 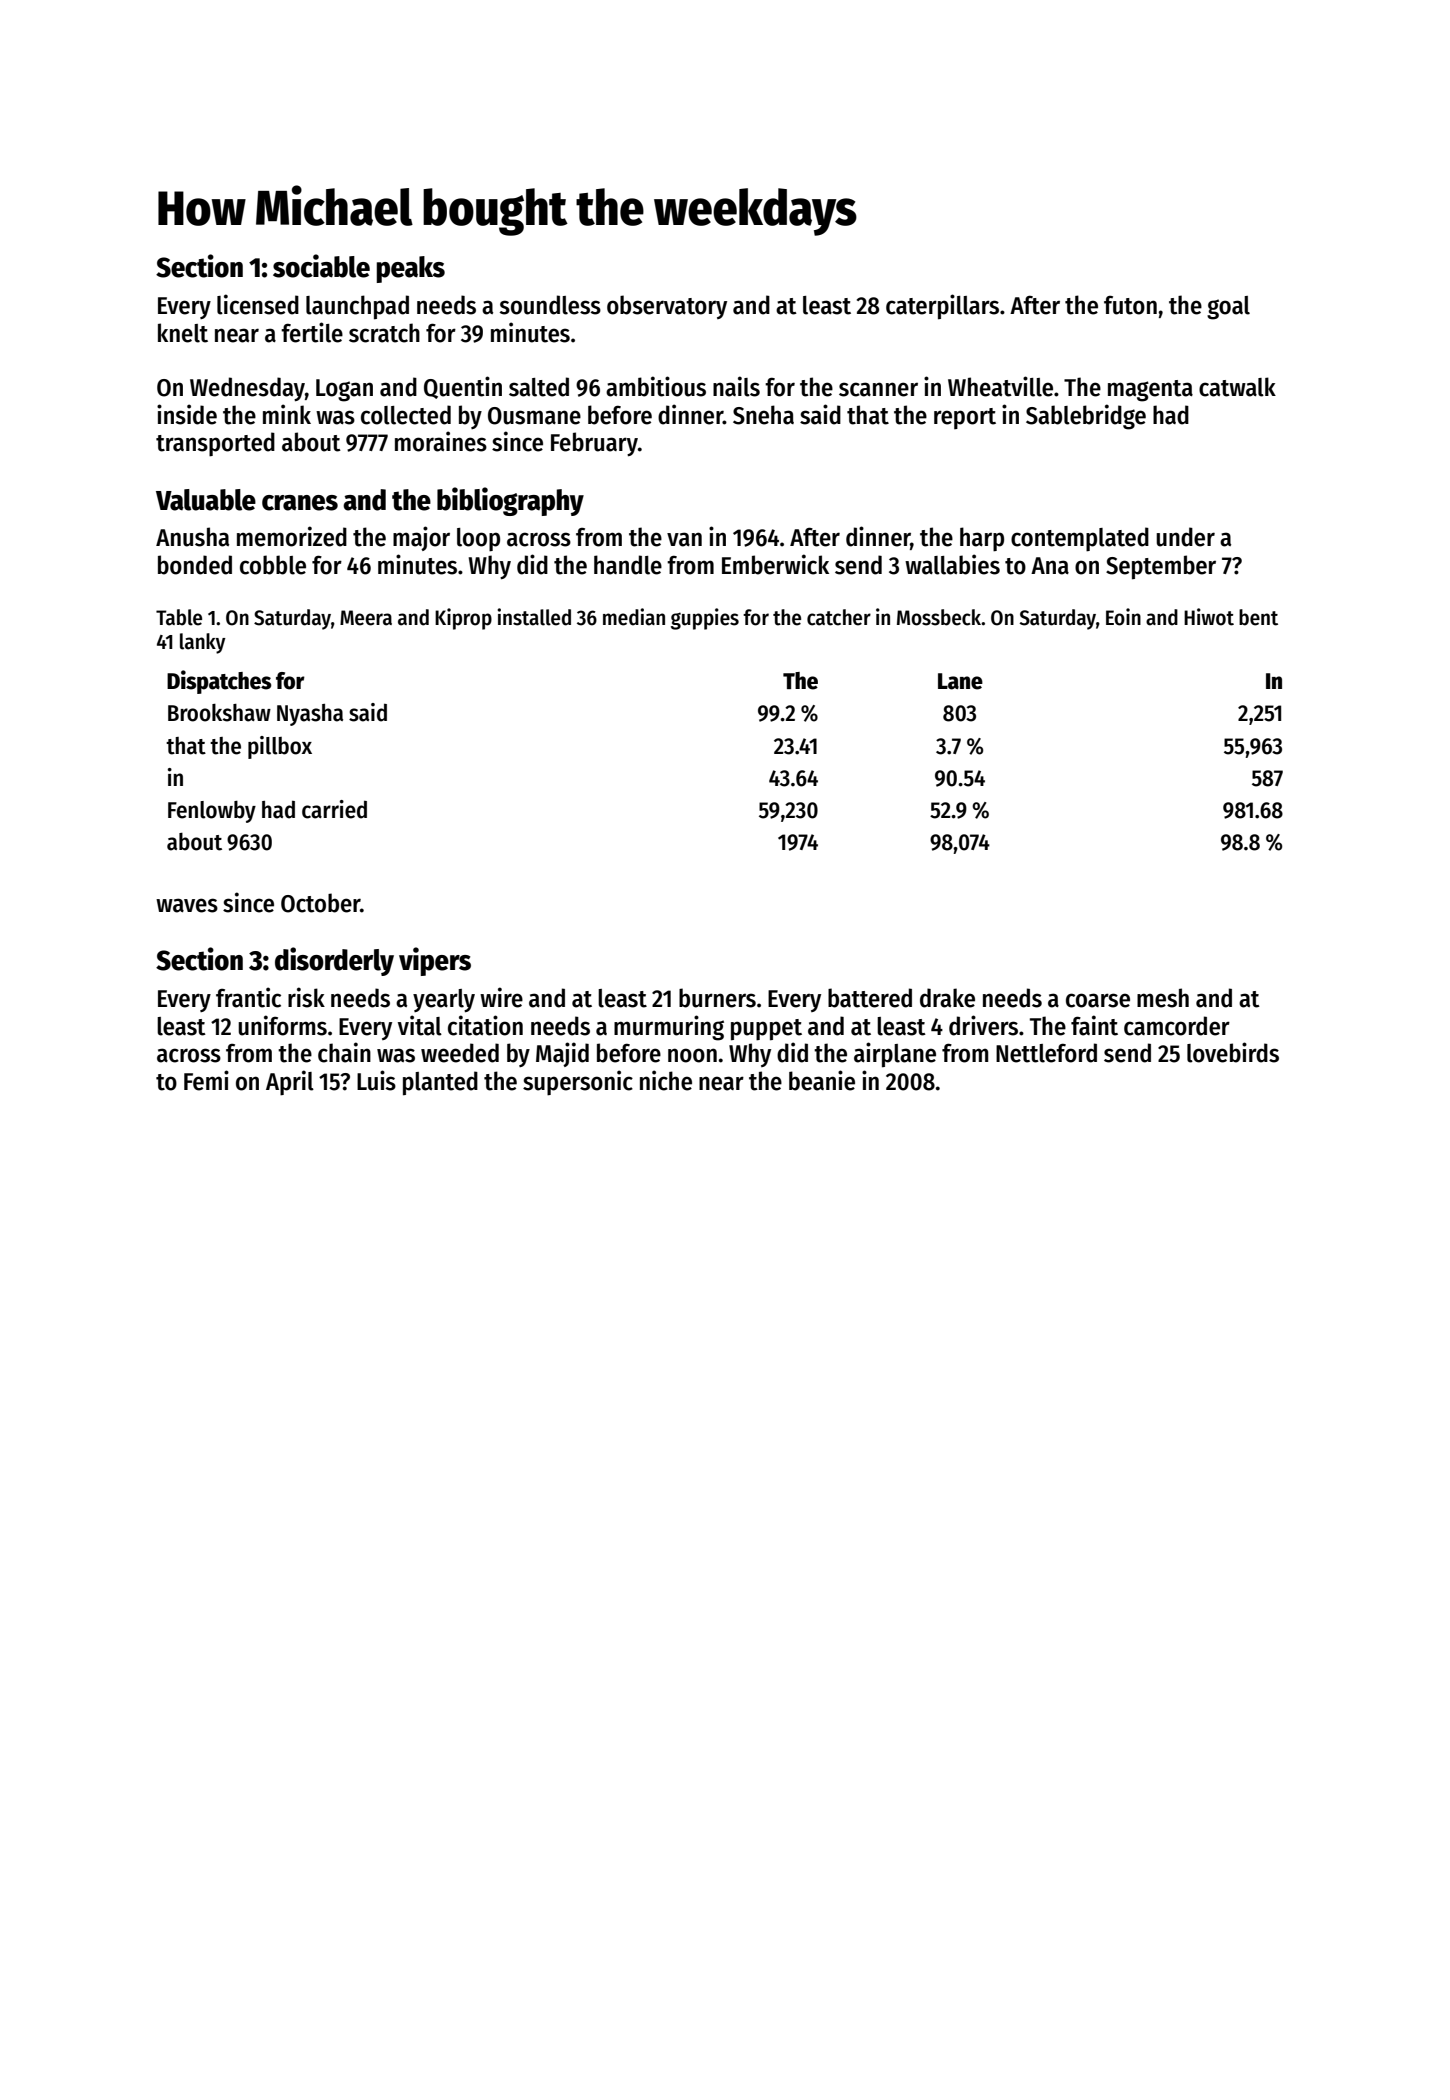 I want to click on Meera, so click(x=366, y=618).
